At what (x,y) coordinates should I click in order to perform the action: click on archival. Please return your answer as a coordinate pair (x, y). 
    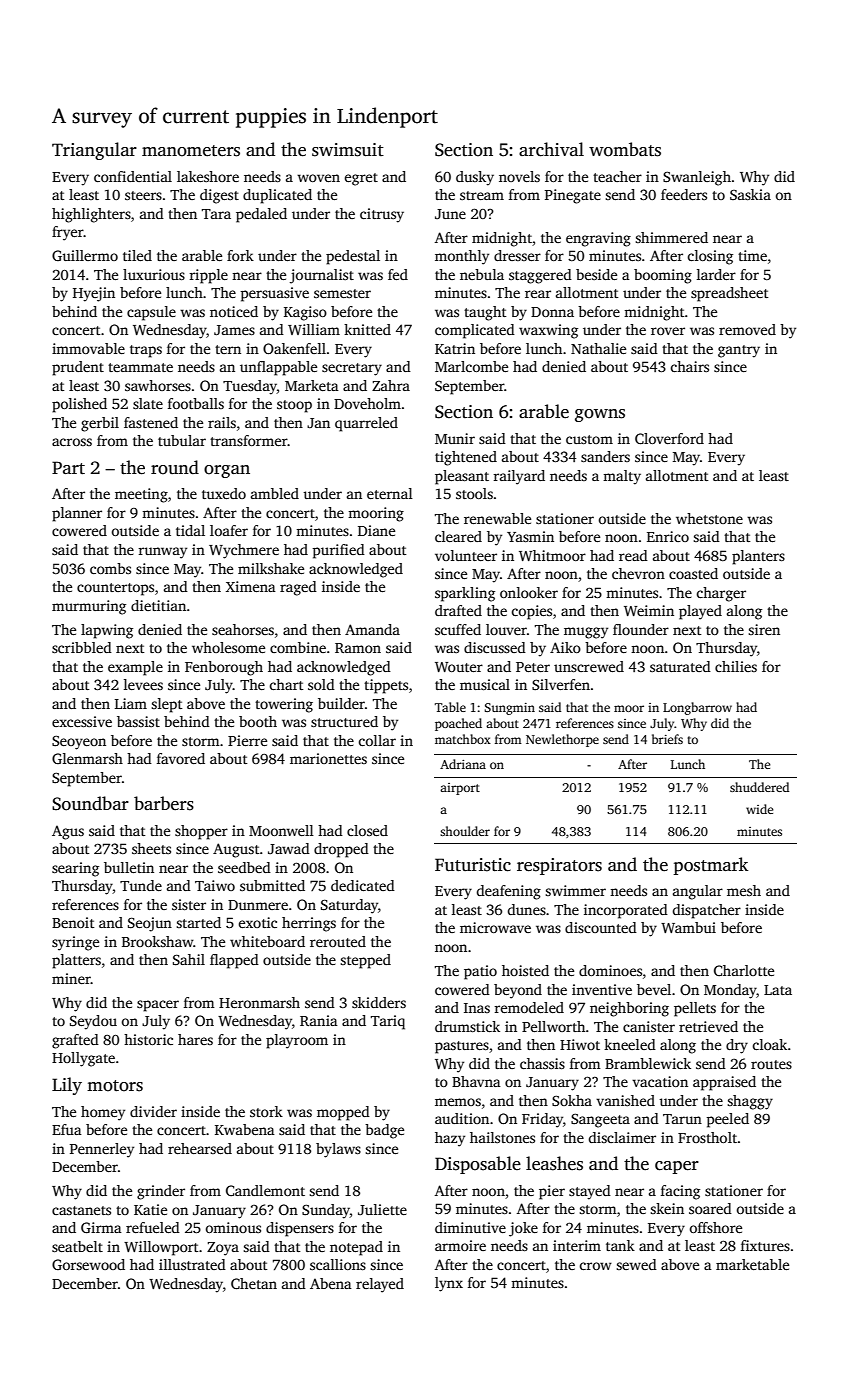
    Looking at the image, I should click on (551, 149).
